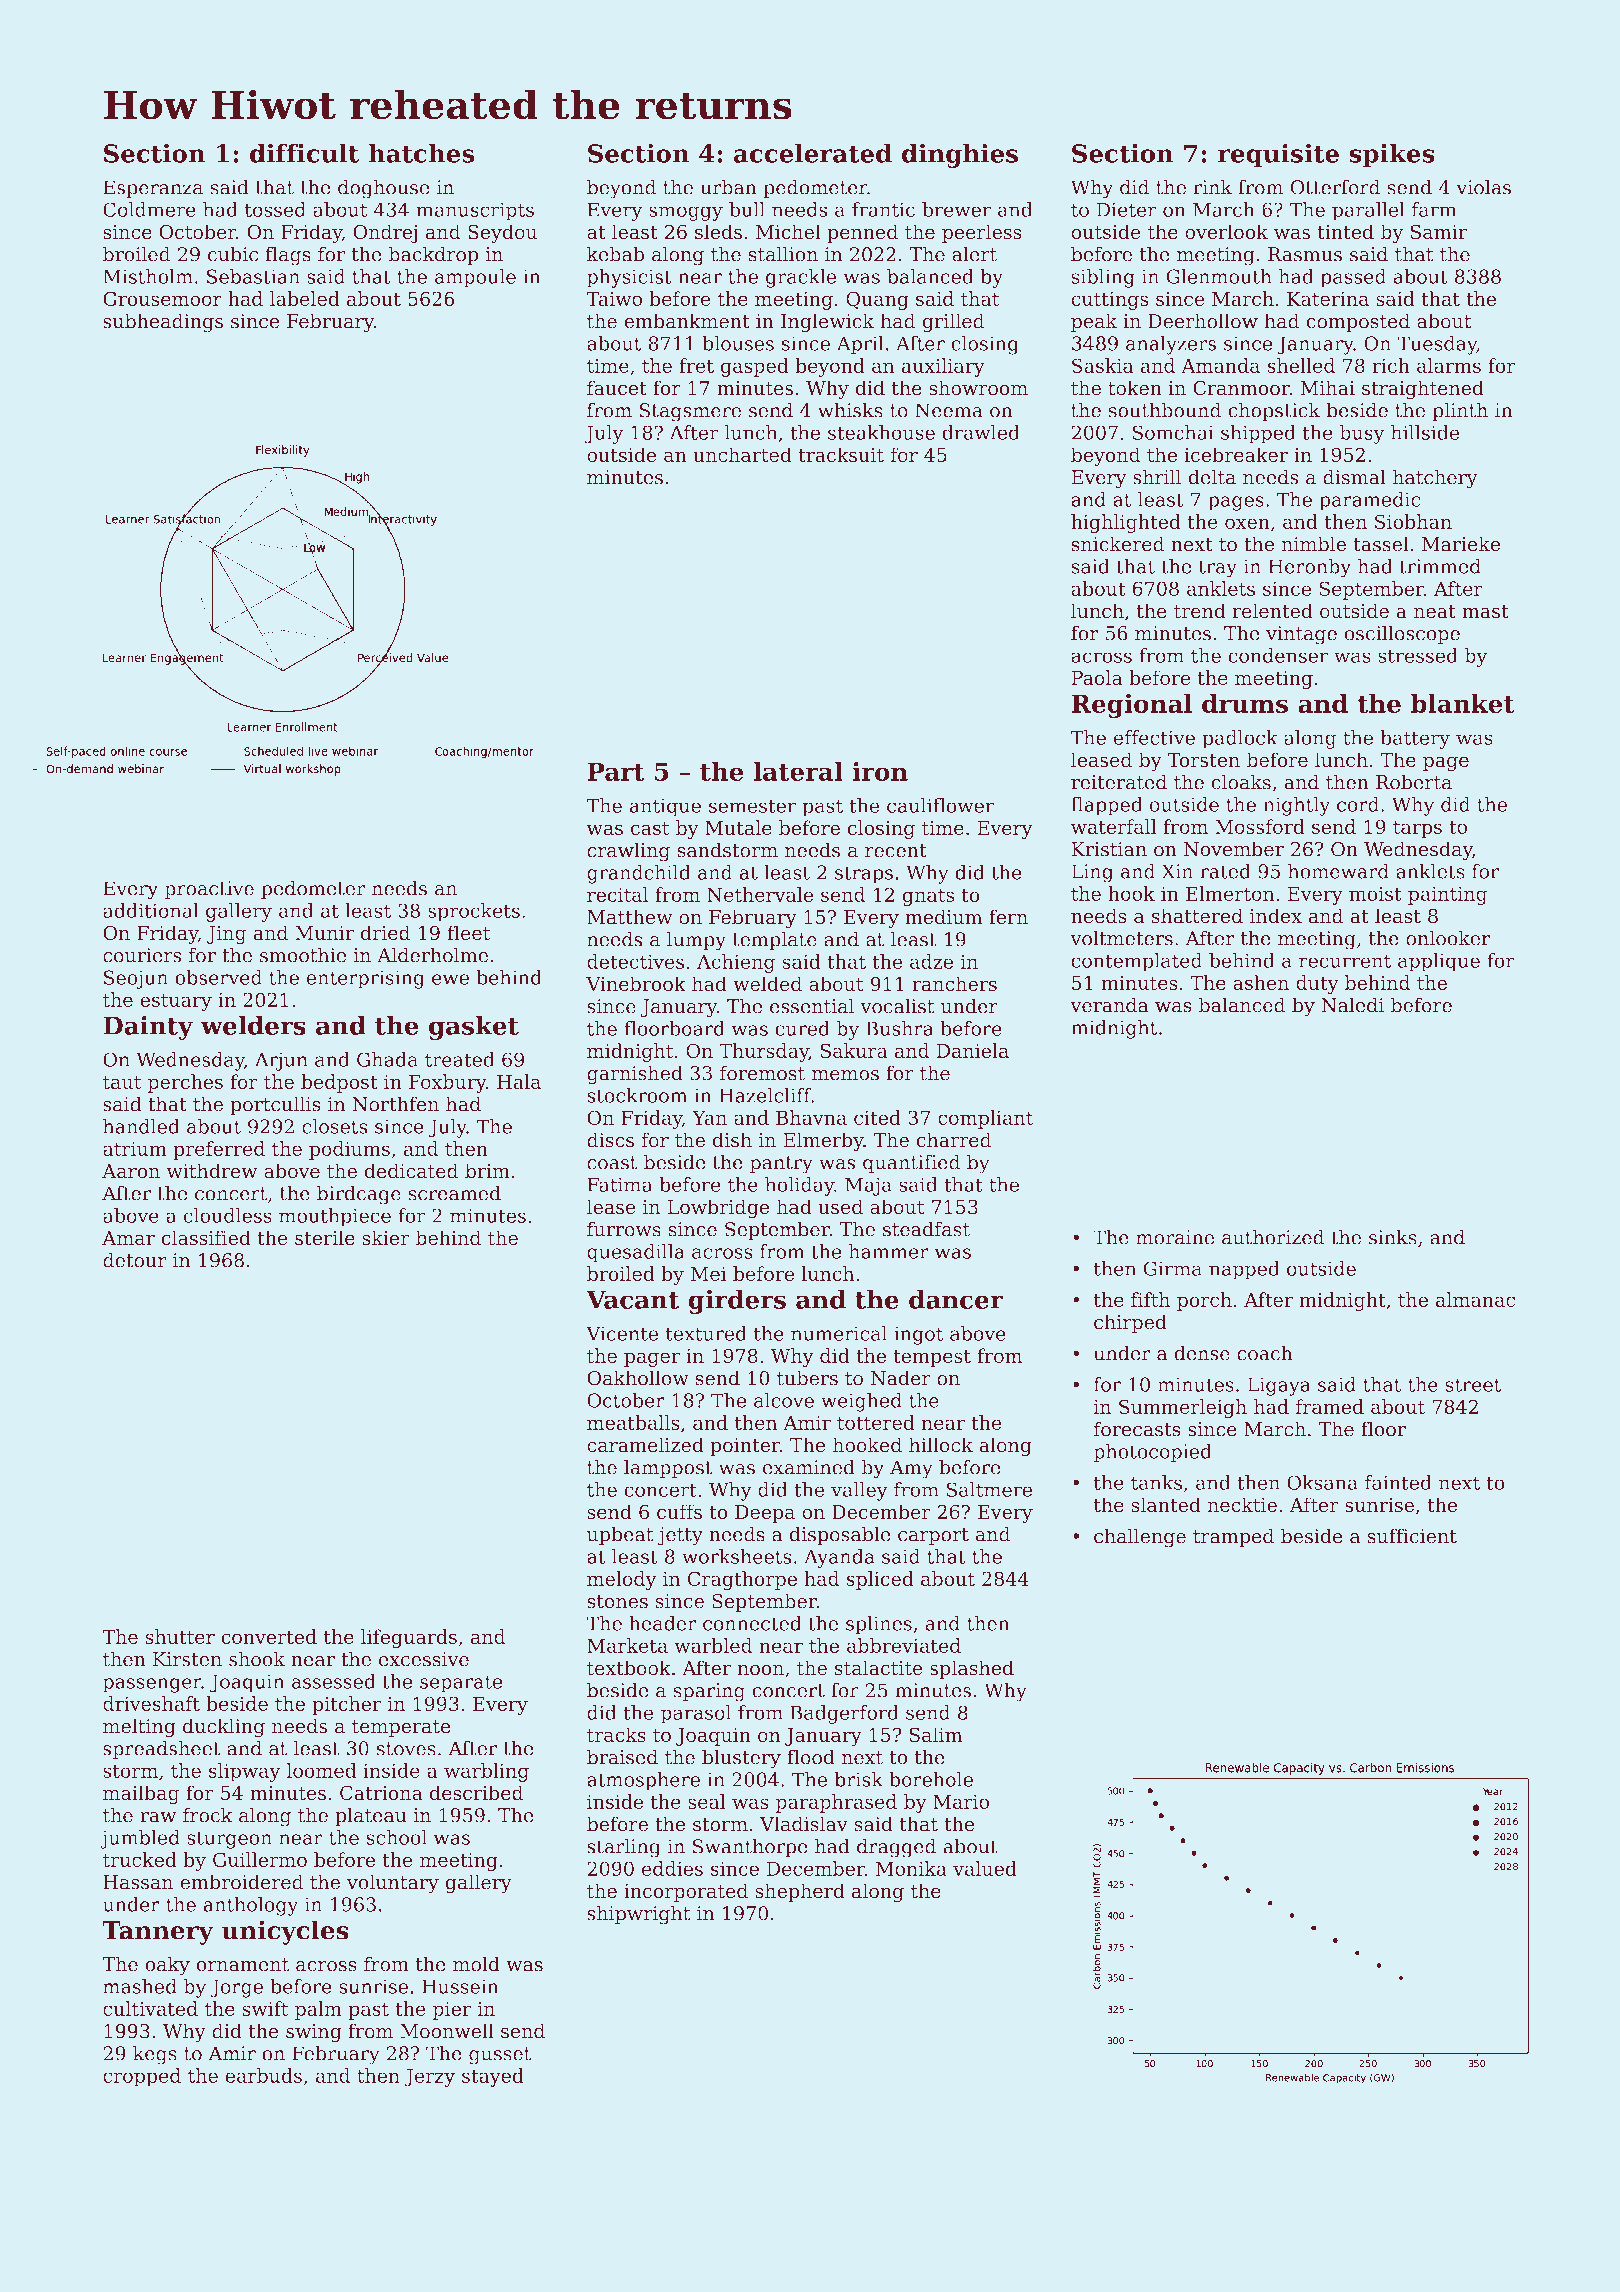 The image size is (1620, 2292). I want to click on Amar, so click(128, 1238).
